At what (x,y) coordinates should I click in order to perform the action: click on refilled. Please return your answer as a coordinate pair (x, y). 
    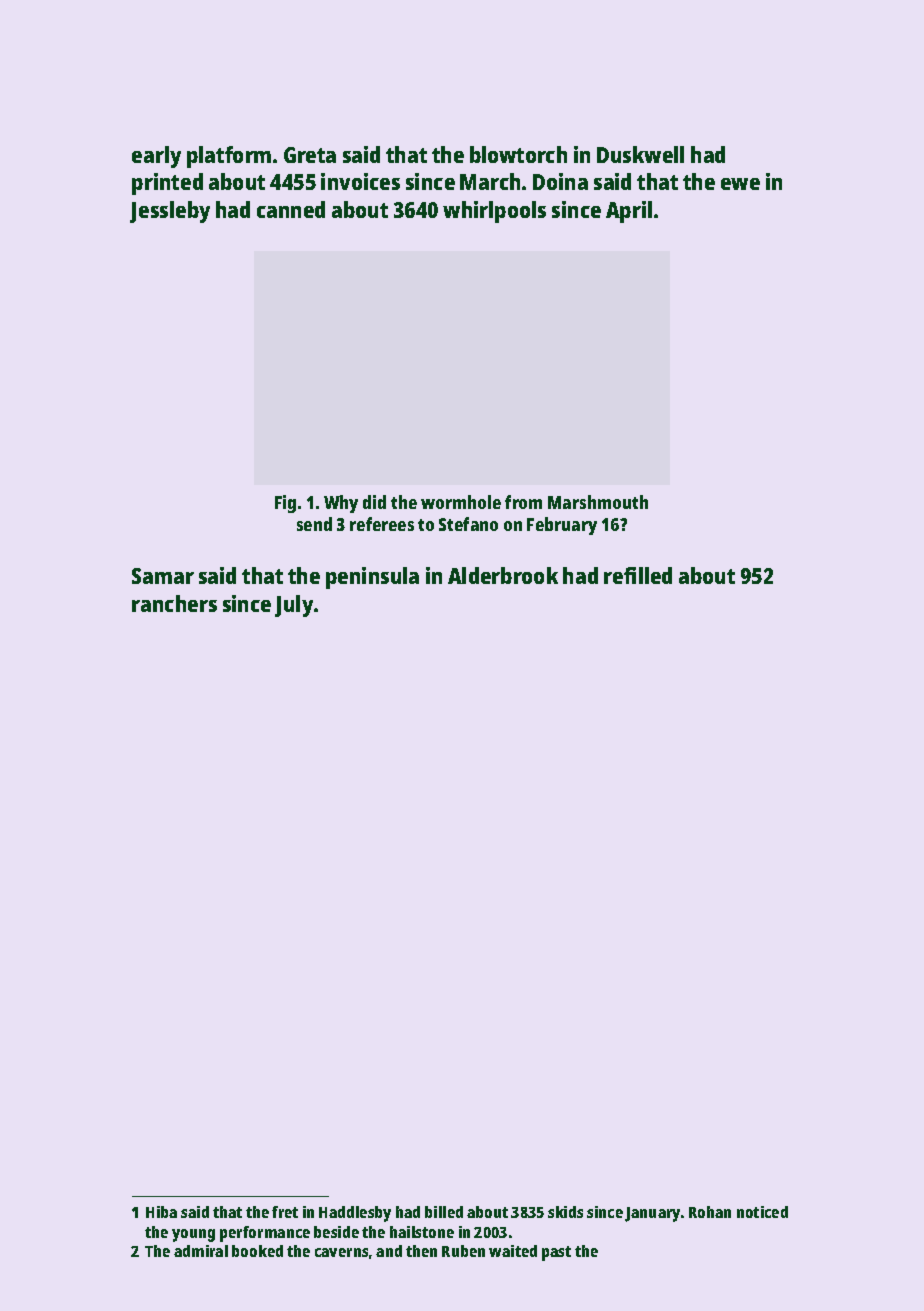
    Looking at the image, I should click on (638, 575).
